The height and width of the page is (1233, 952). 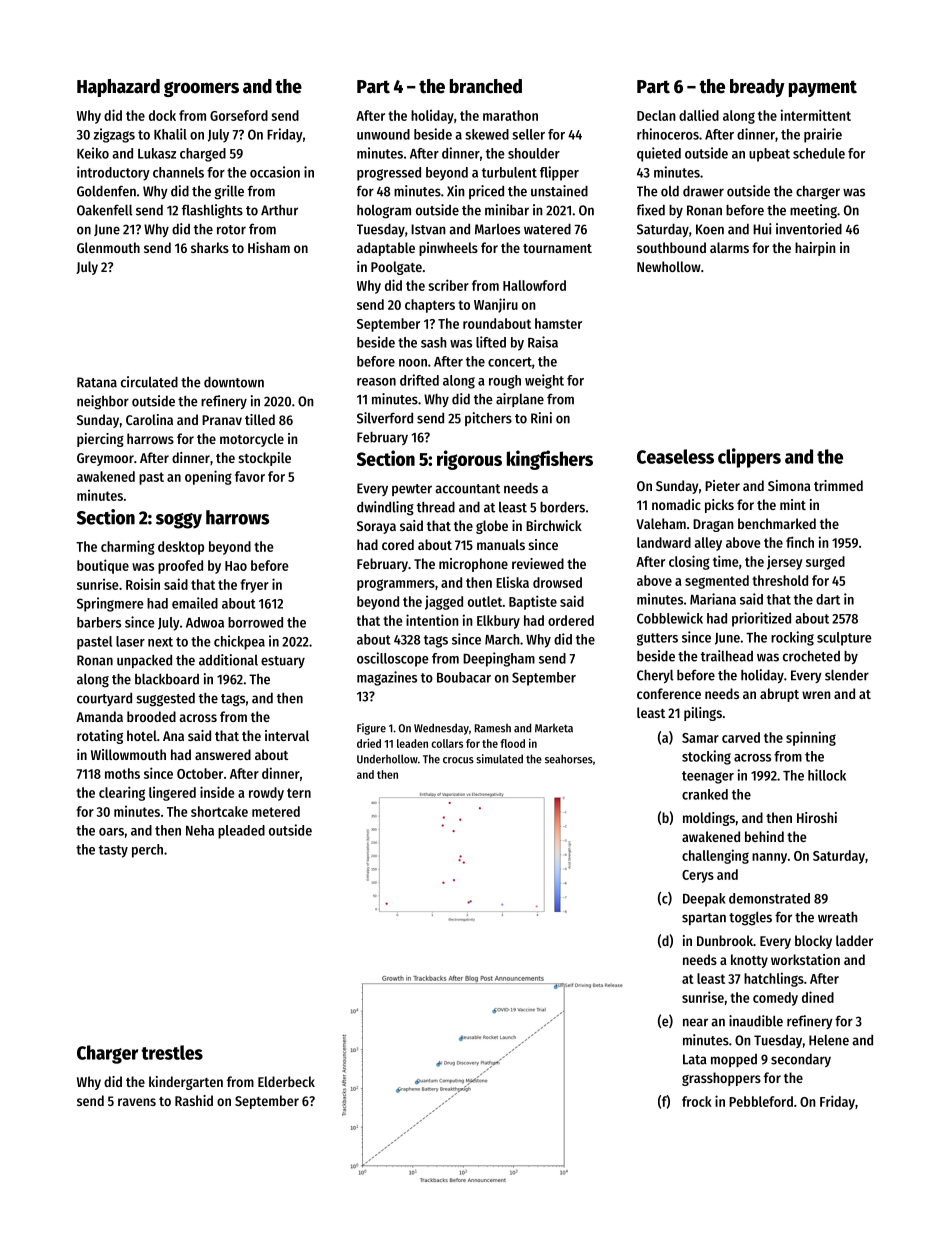 I want to click on tilled, so click(x=260, y=419).
